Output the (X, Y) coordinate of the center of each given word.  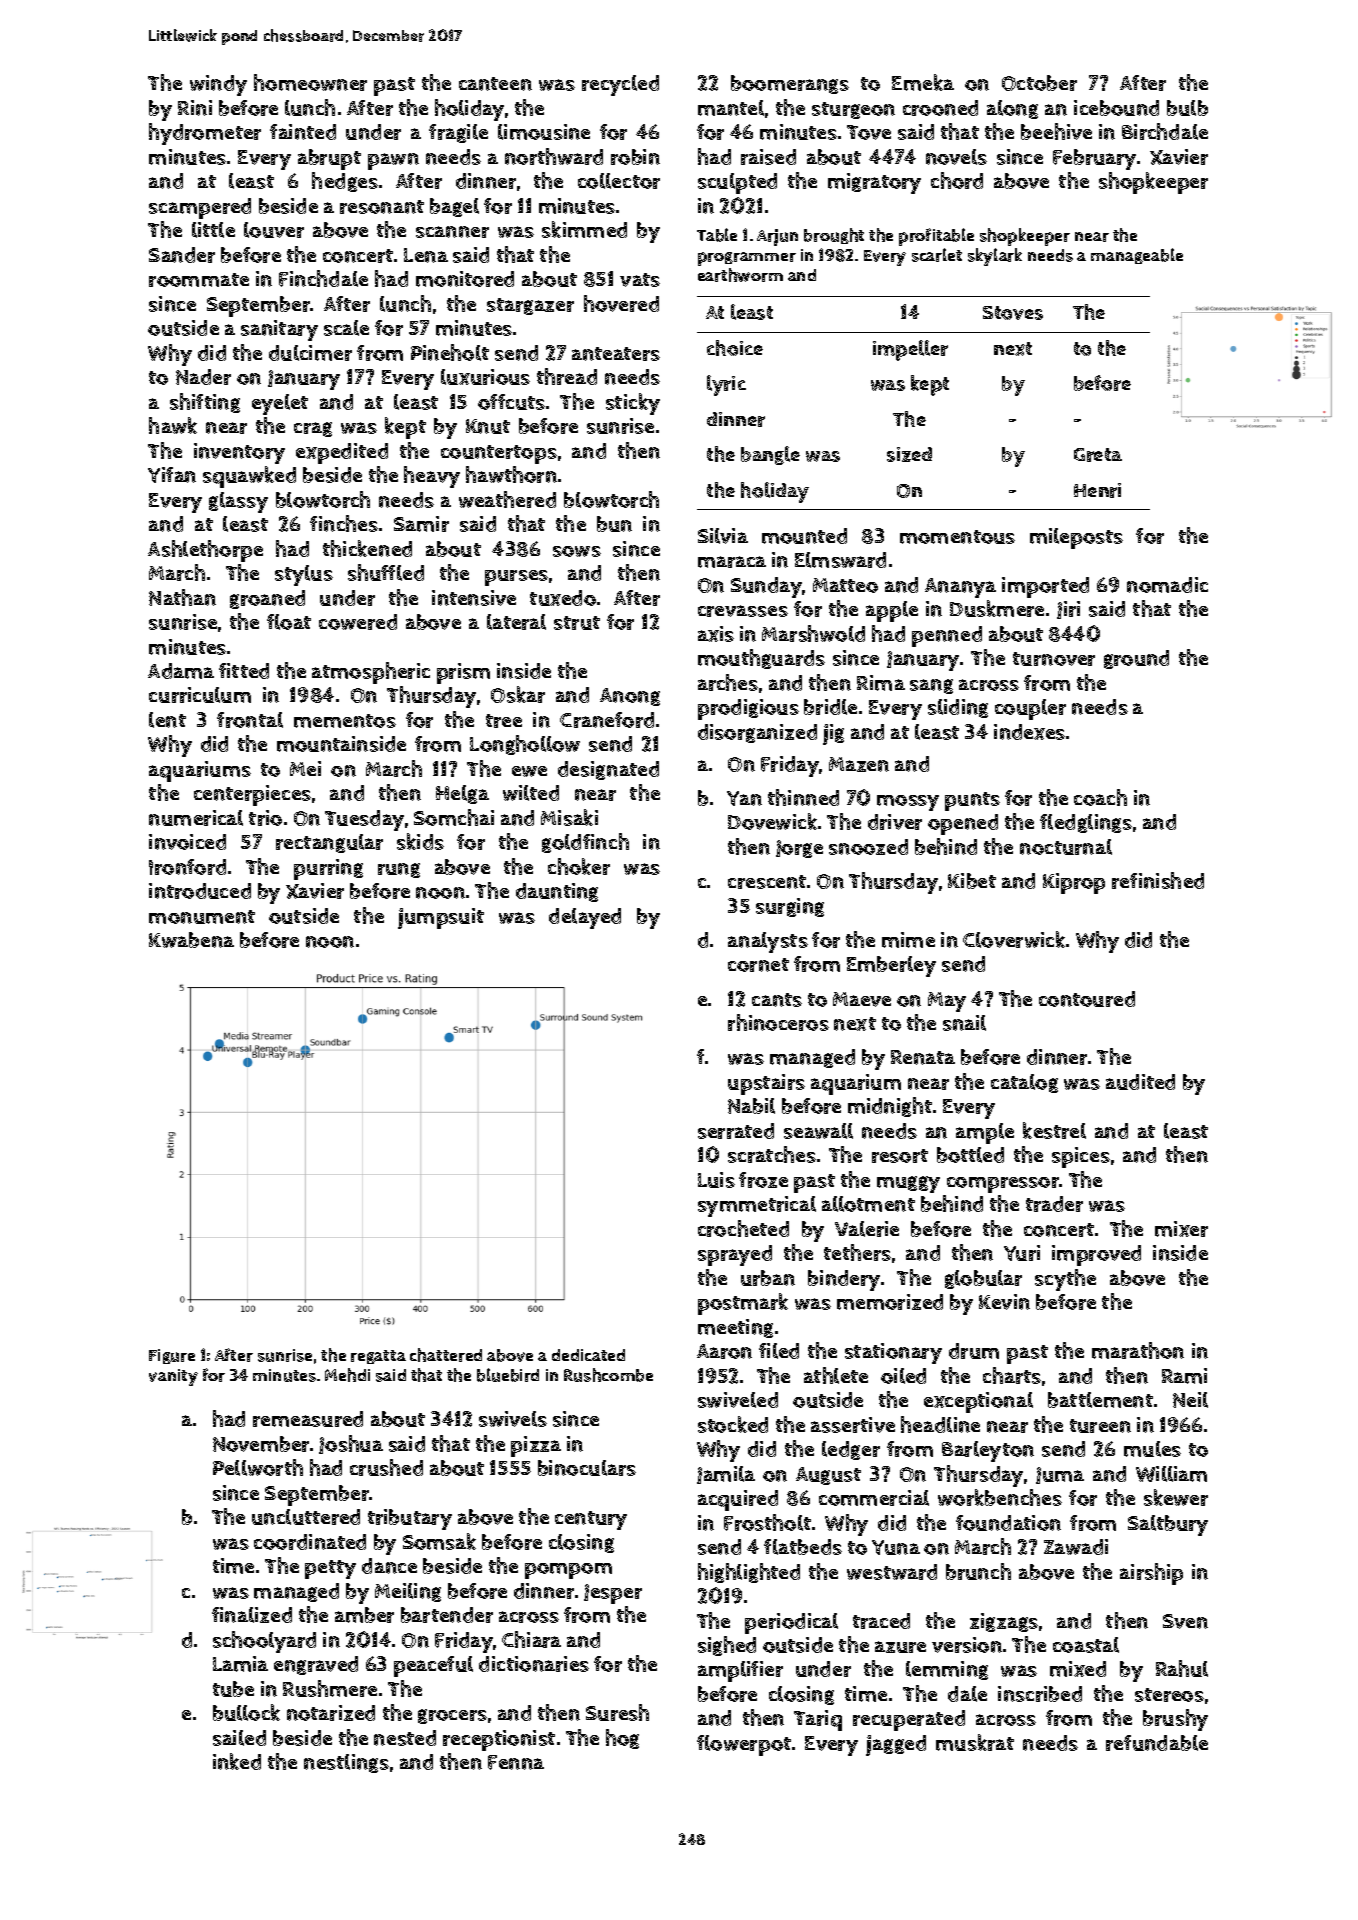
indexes (1029, 732)
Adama (181, 671)
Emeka (923, 82)
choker (579, 866)
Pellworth (258, 1467)
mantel (731, 108)
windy (218, 85)
